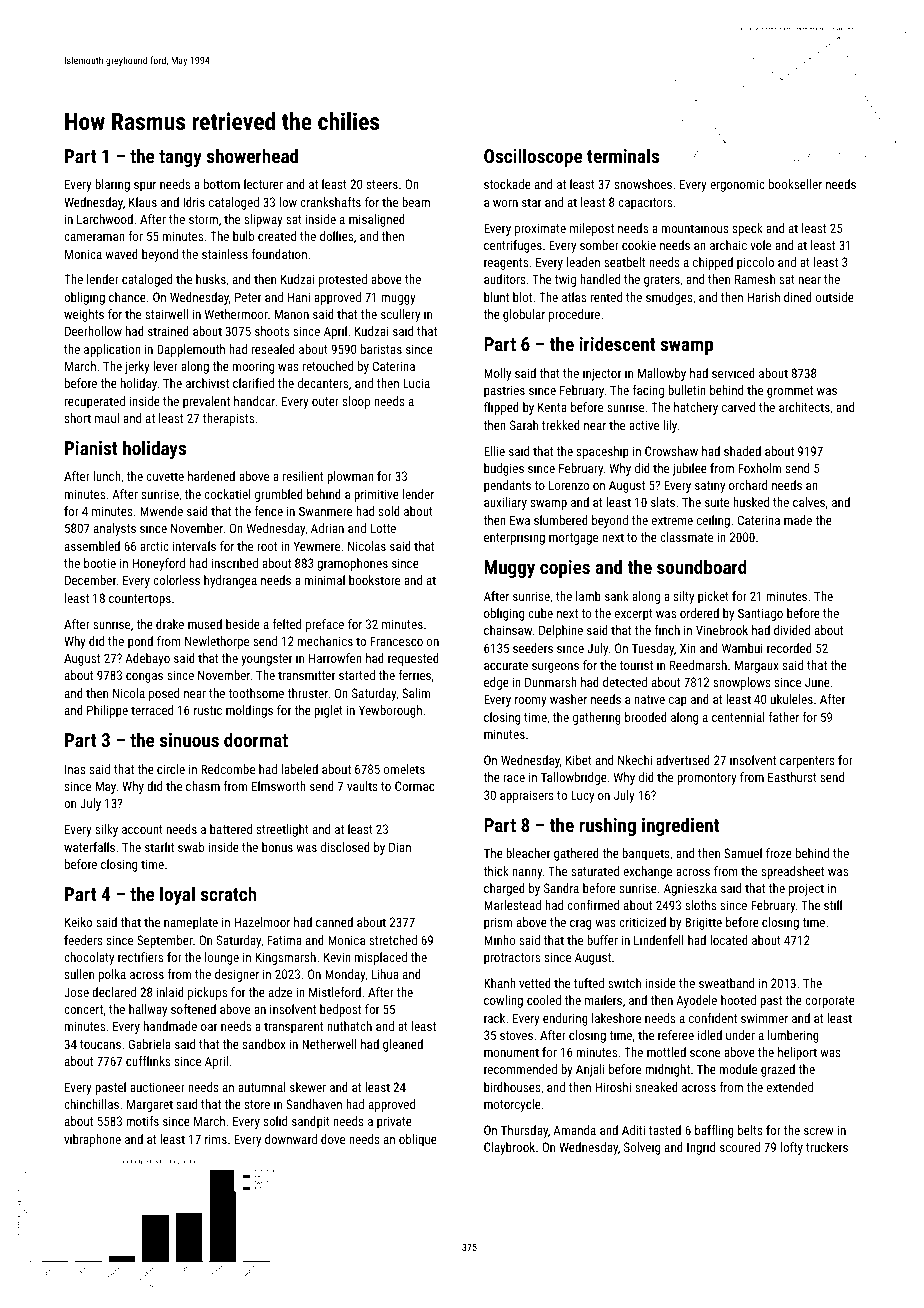  I want to click on ceiling, so click(713, 521).
